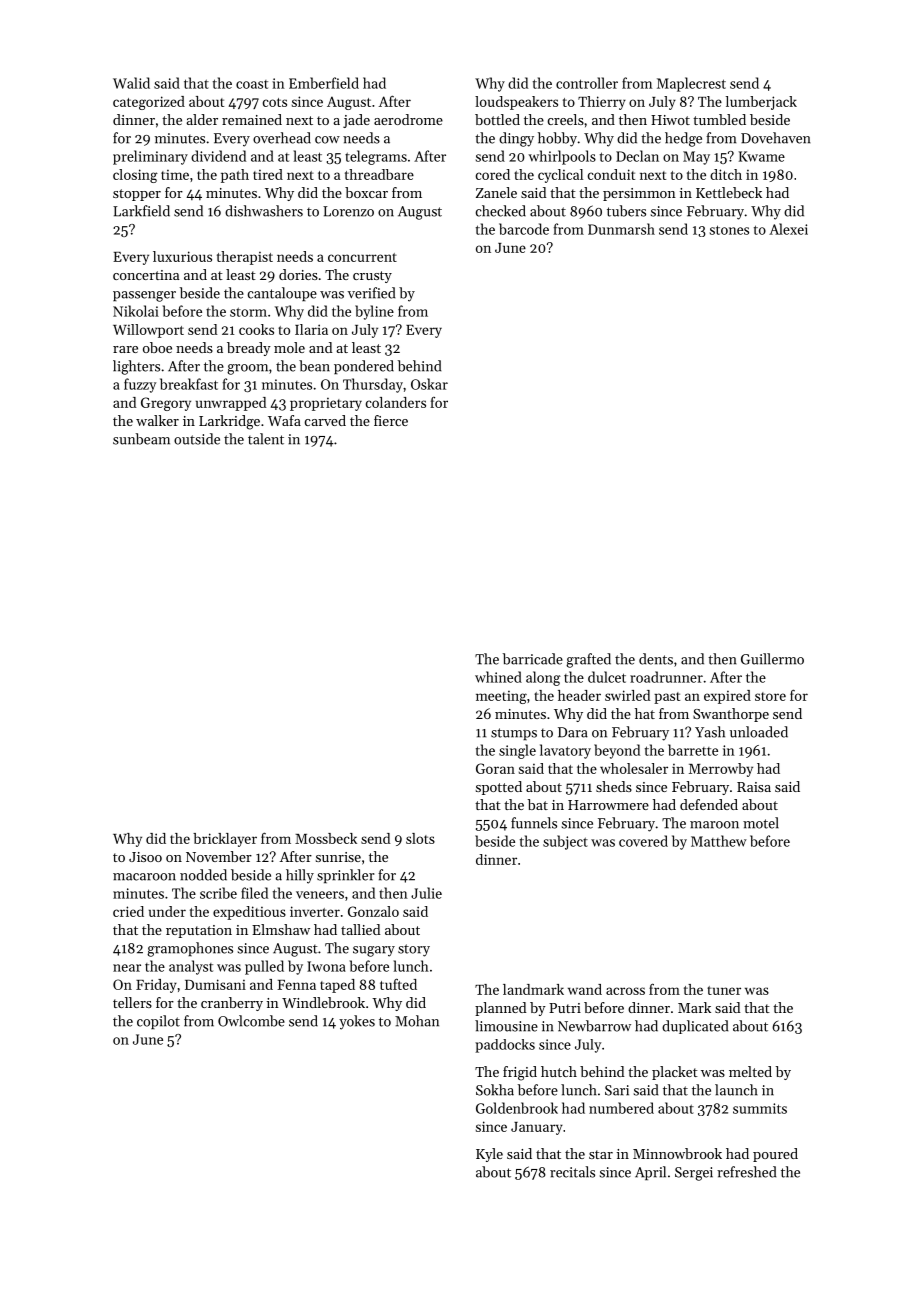 This screenshot has height=1314, width=924. I want to click on Oskar, so click(429, 384).
